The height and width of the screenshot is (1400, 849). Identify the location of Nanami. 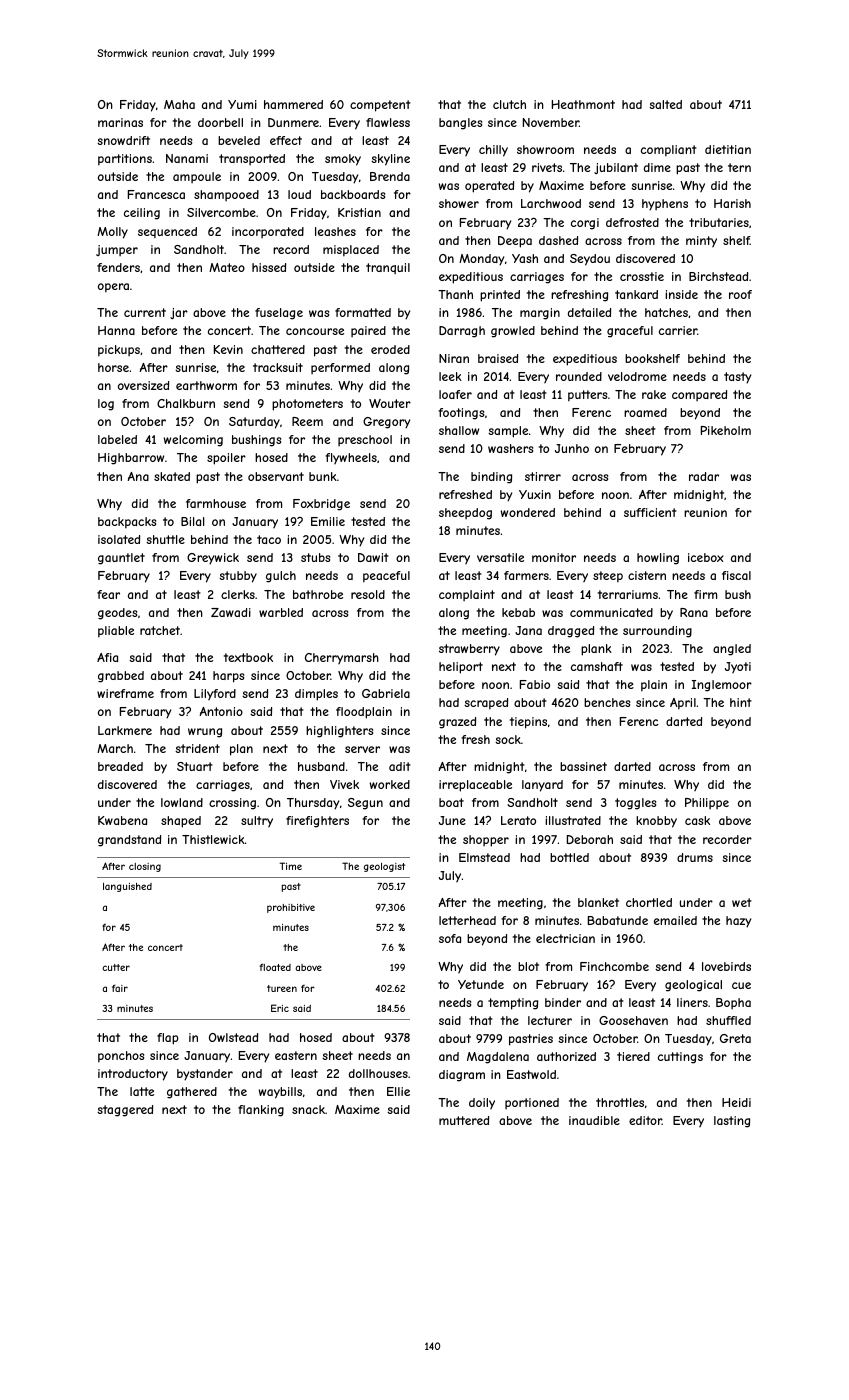
(187, 158).
